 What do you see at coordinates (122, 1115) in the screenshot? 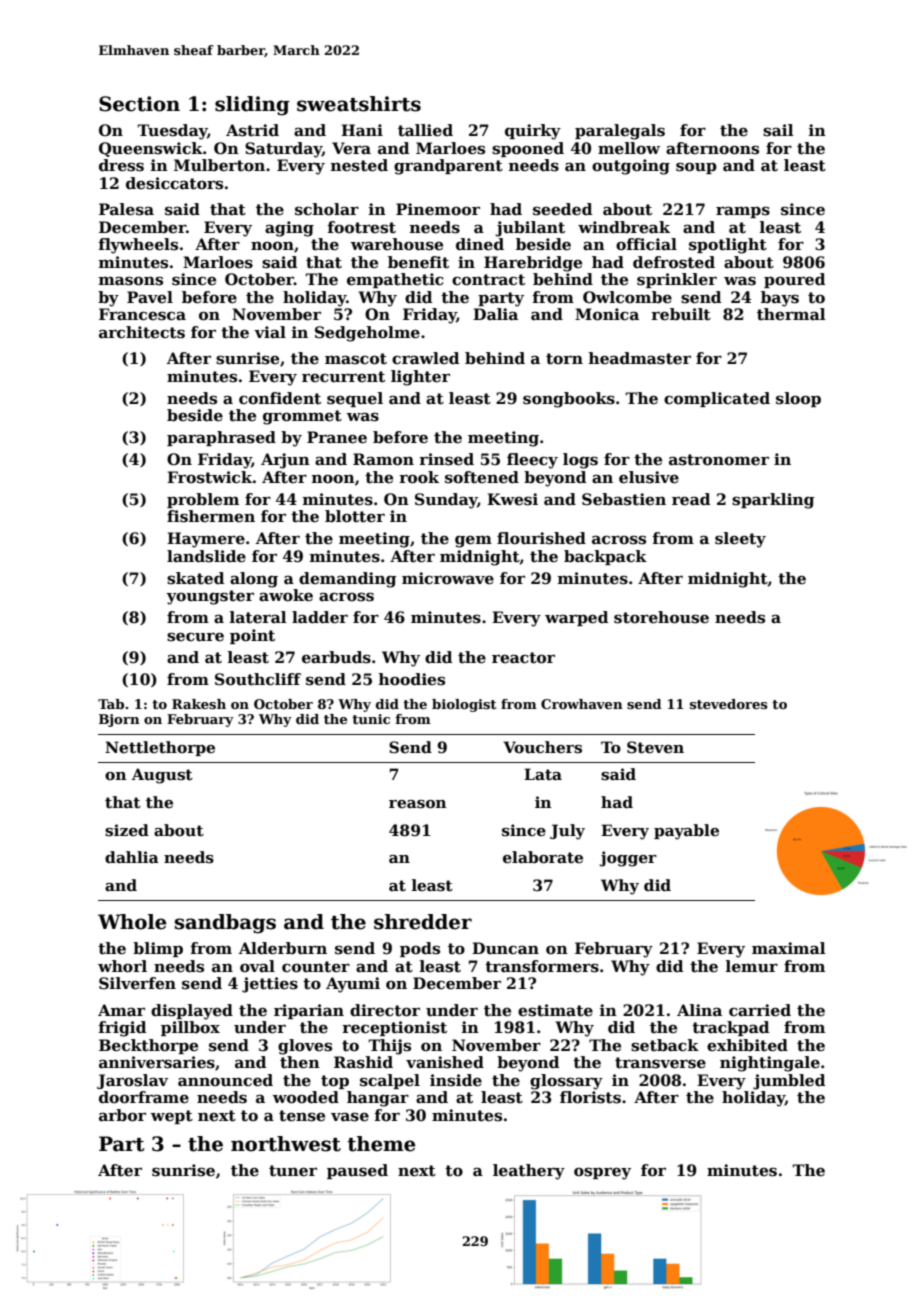
I see `arbor` at bounding box center [122, 1115].
